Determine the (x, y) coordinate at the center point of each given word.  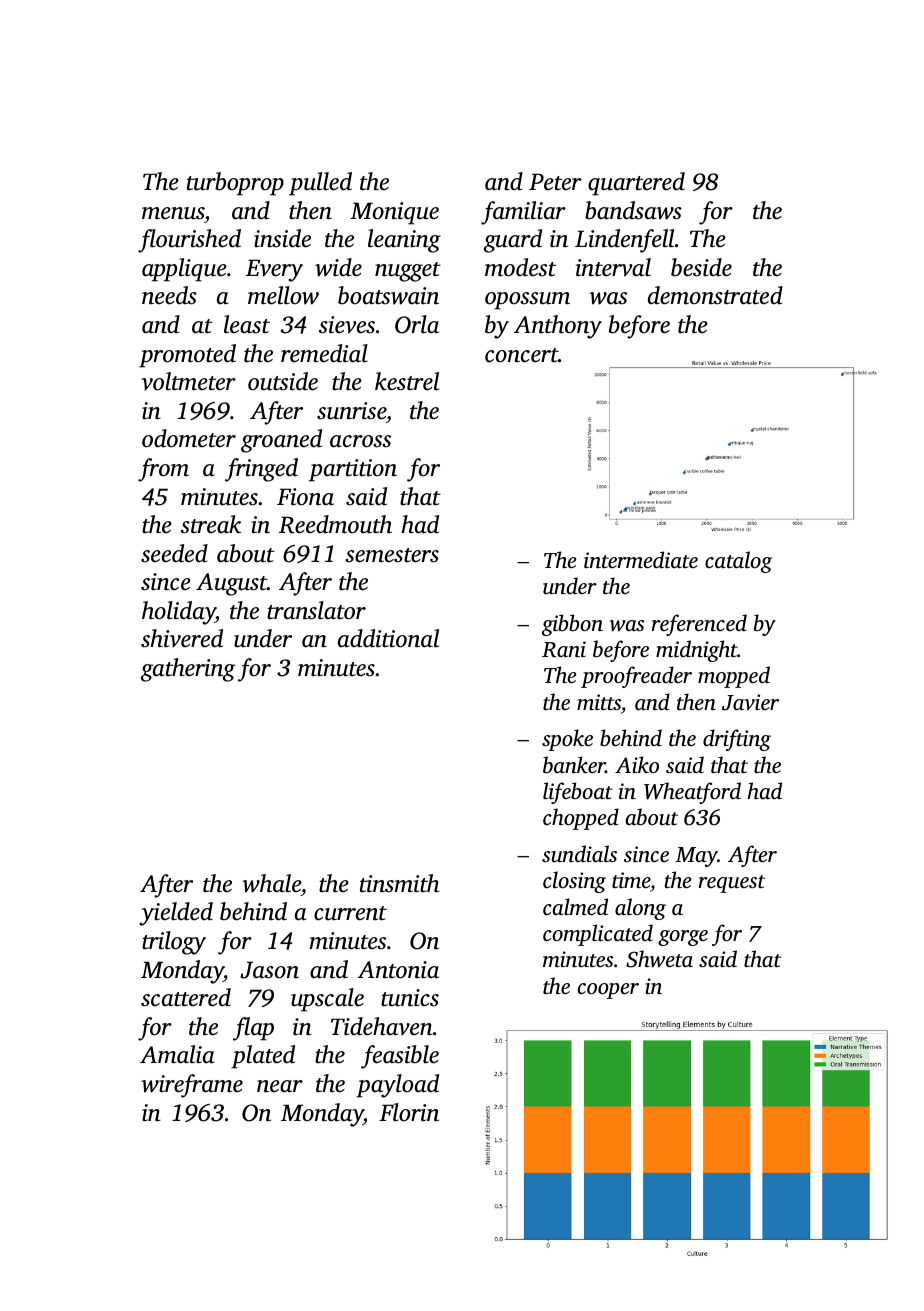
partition (353, 470)
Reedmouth (335, 524)
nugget (408, 272)
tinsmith (399, 883)
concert (521, 355)
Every (274, 270)
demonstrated (715, 295)
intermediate (641, 559)
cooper (608, 991)
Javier (750, 702)
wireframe (192, 1086)
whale (271, 883)
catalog (738, 562)
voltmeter (189, 381)
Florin (409, 1112)
